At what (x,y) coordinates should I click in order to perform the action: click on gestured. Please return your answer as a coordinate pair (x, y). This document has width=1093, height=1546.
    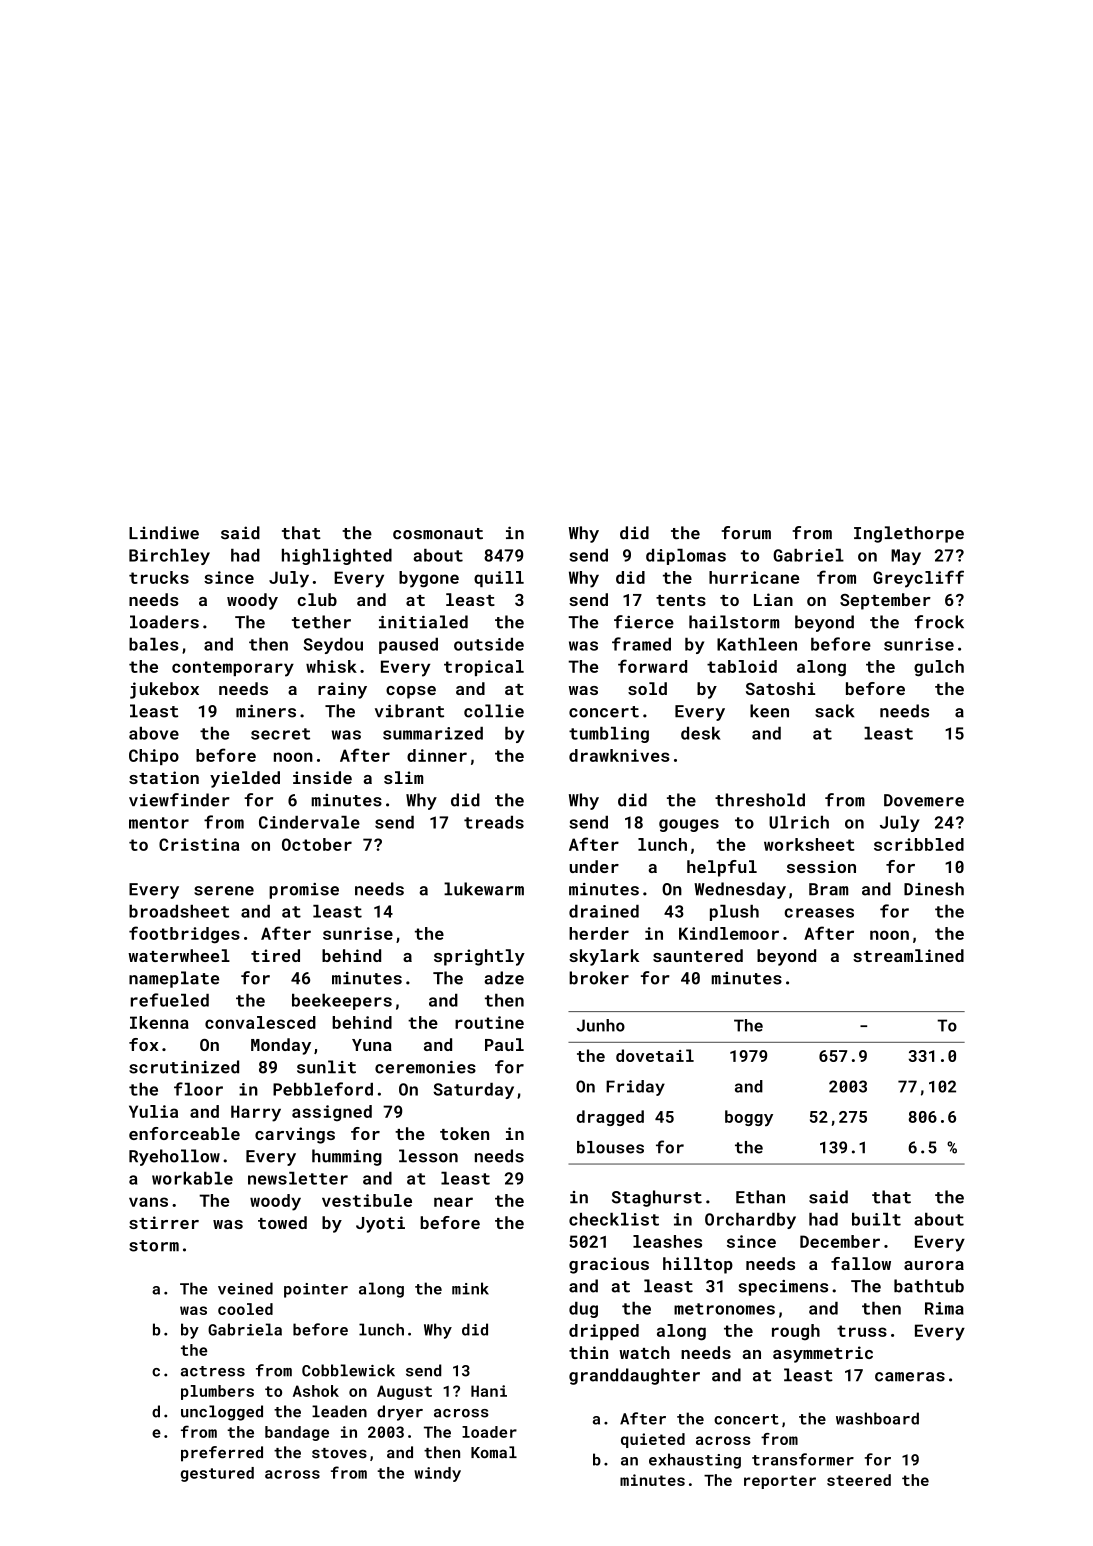
    Looking at the image, I should click on (217, 1474).
